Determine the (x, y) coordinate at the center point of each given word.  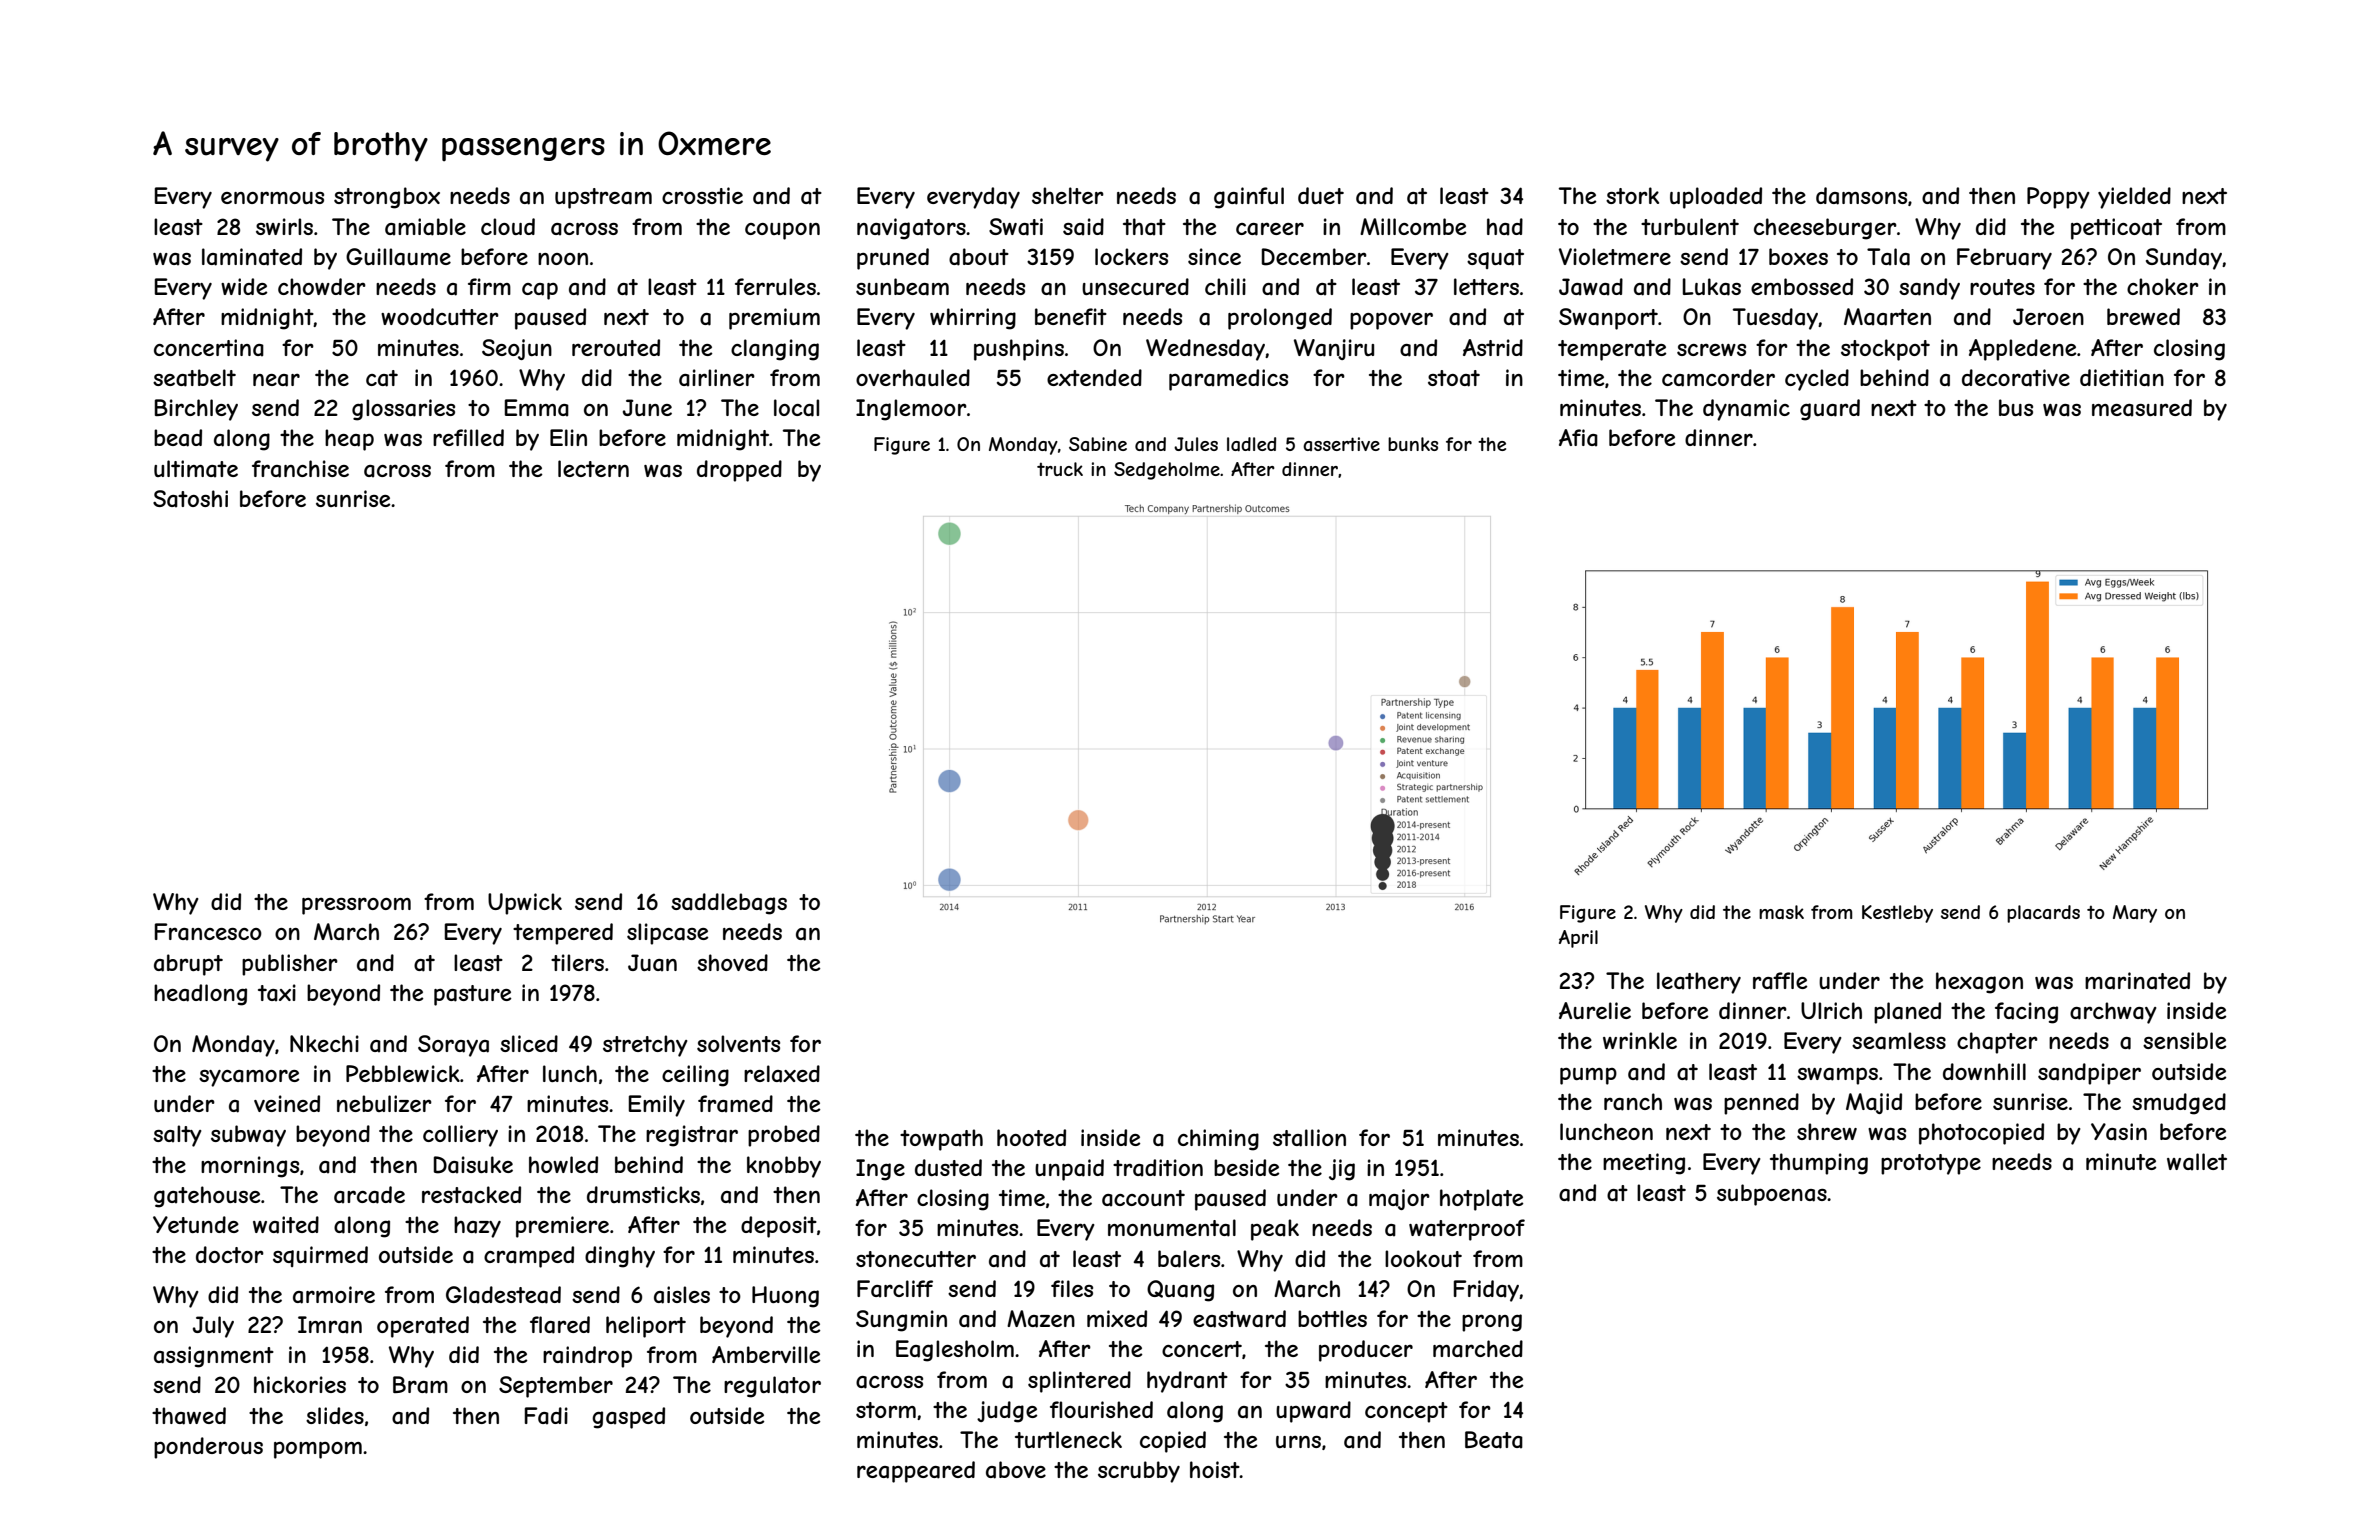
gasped (628, 1418)
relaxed (782, 1074)
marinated (2137, 981)
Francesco (208, 932)
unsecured (1135, 286)
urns (1298, 1441)
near (276, 380)
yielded (2134, 198)
